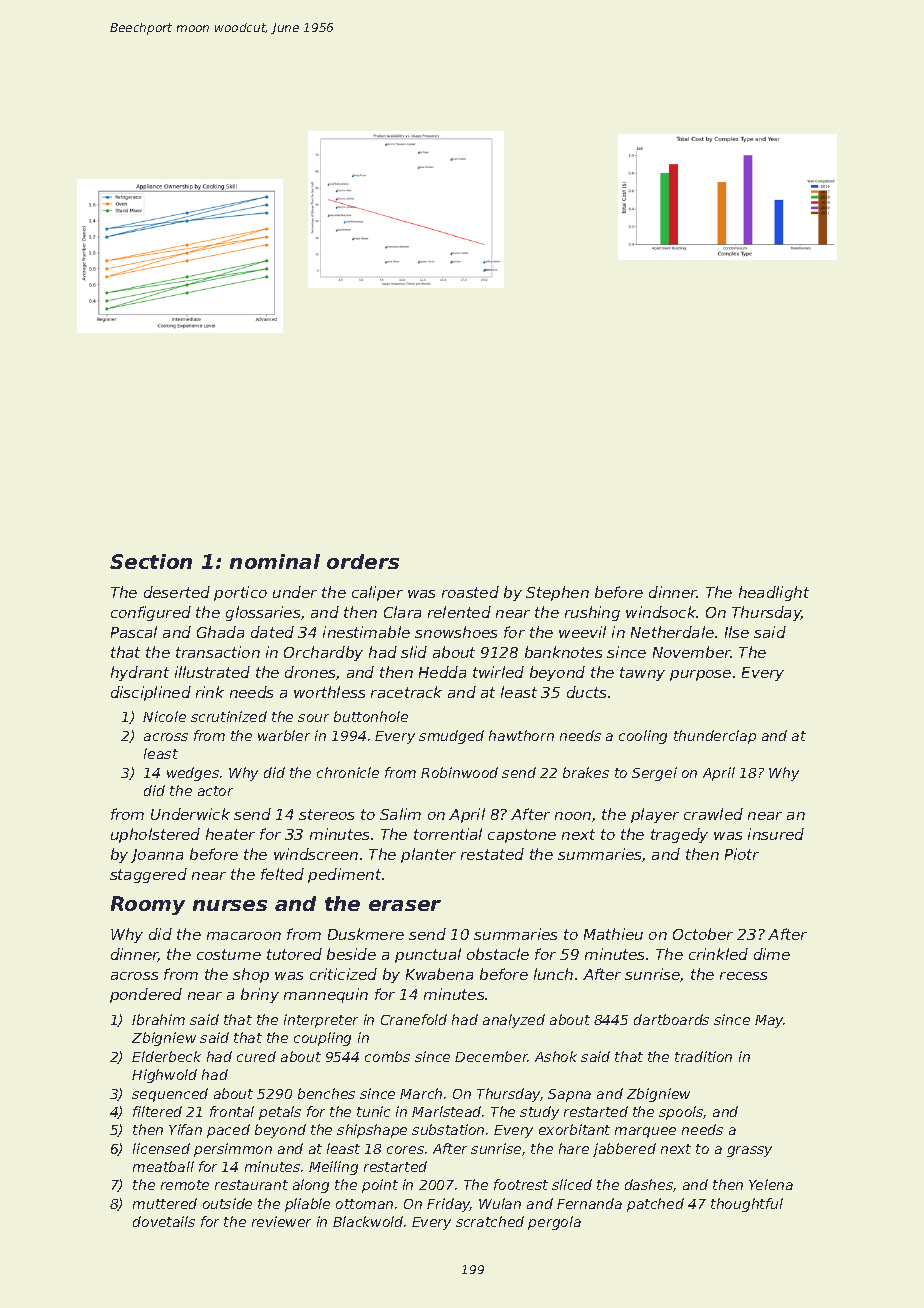  Describe the element at coordinates (164, 1221) in the document. I see `dovetails` at that location.
